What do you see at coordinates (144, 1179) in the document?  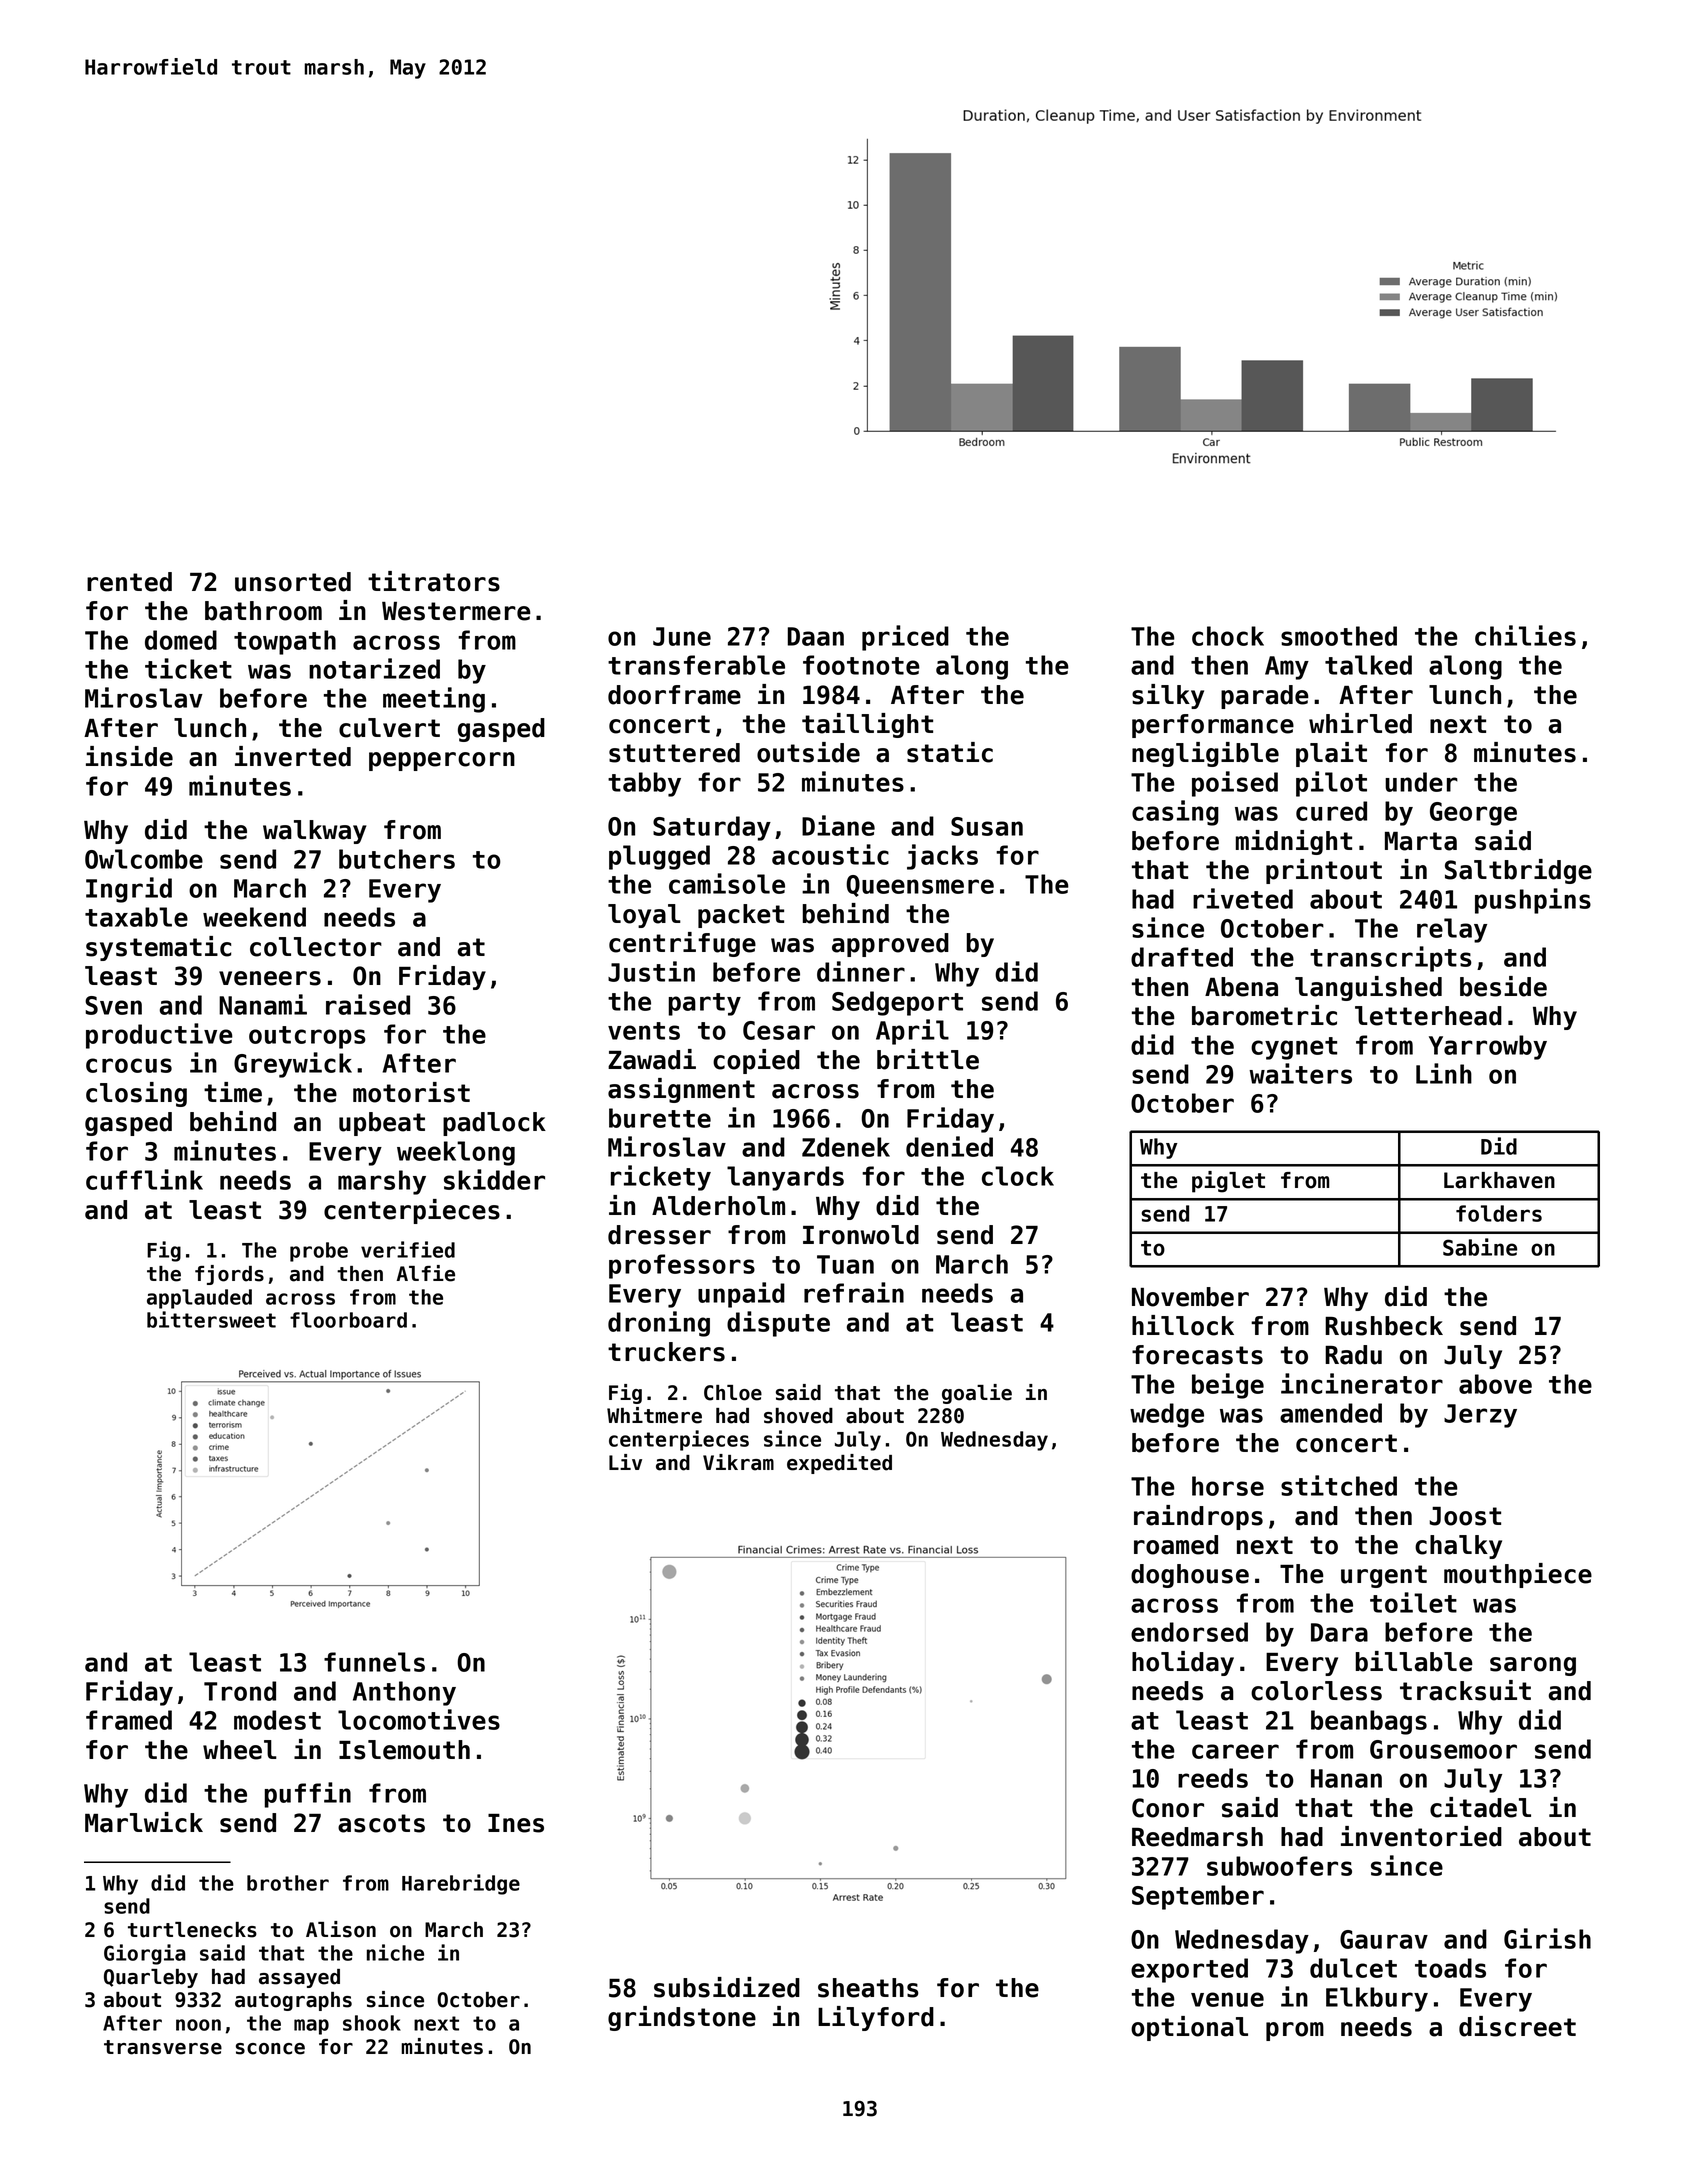 I see `cufflink` at bounding box center [144, 1179].
